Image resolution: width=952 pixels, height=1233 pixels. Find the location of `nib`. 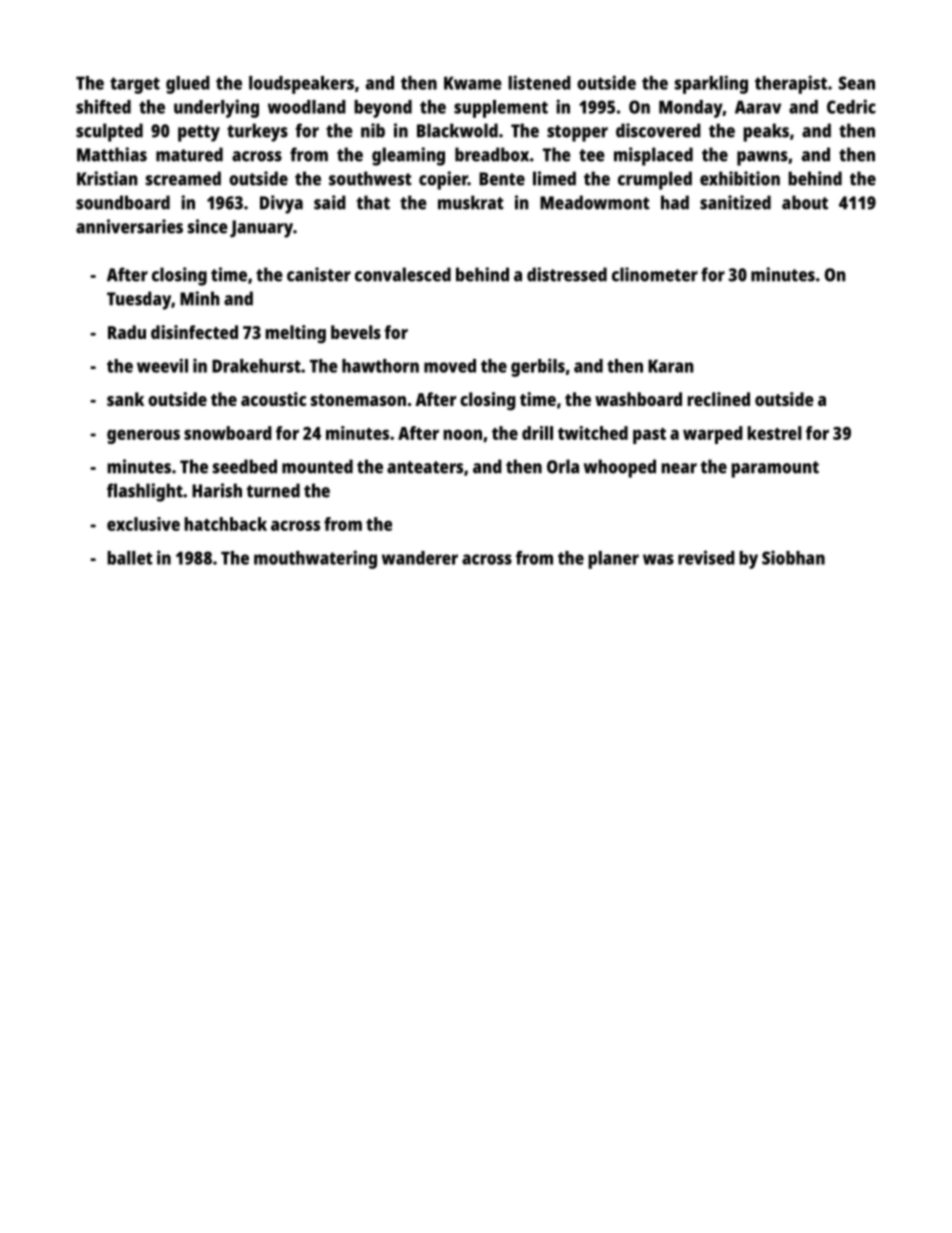

nib is located at coordinates (373, 130).
